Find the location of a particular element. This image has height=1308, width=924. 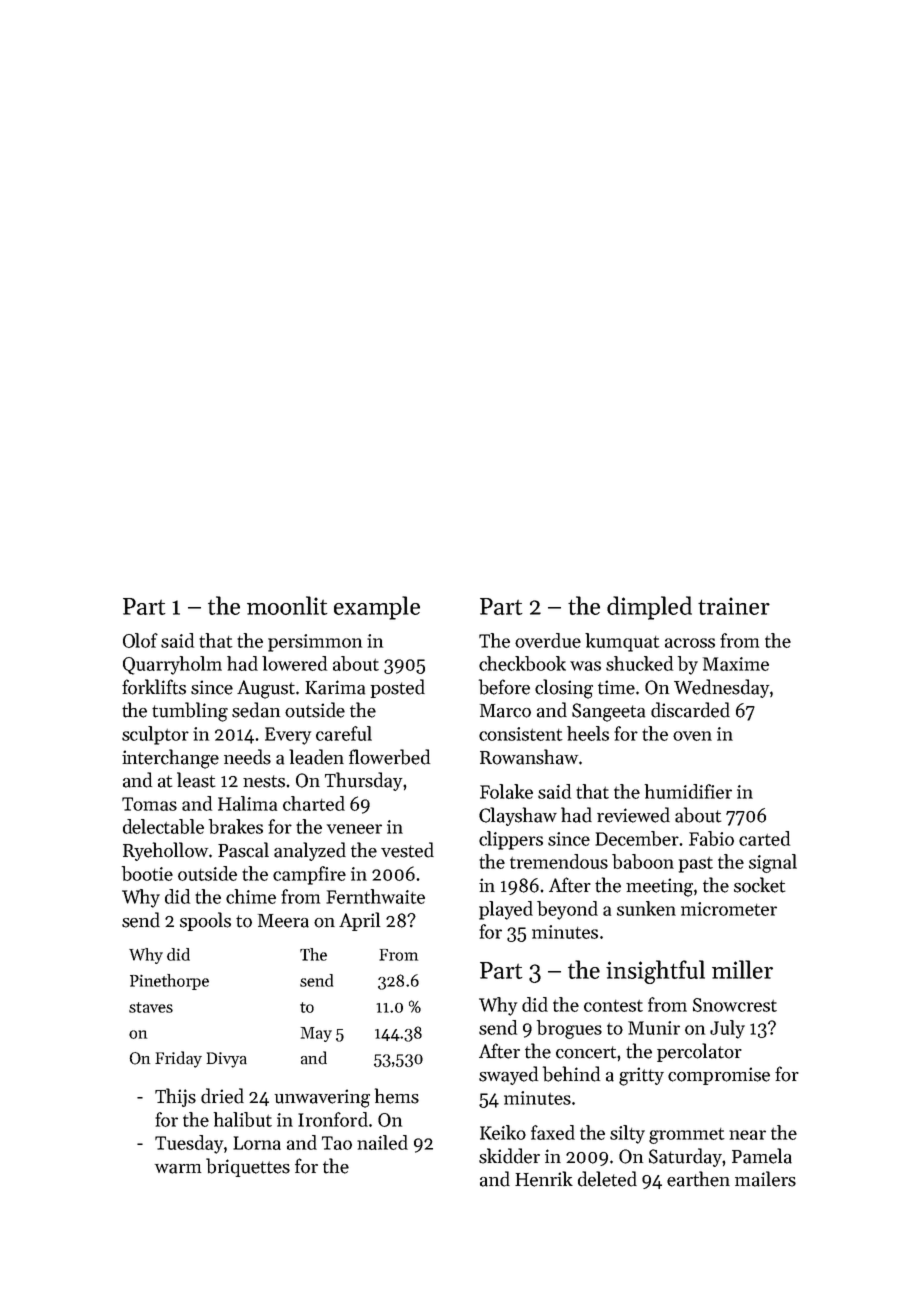

Clayshaw is located at coordinates (518, 816).
